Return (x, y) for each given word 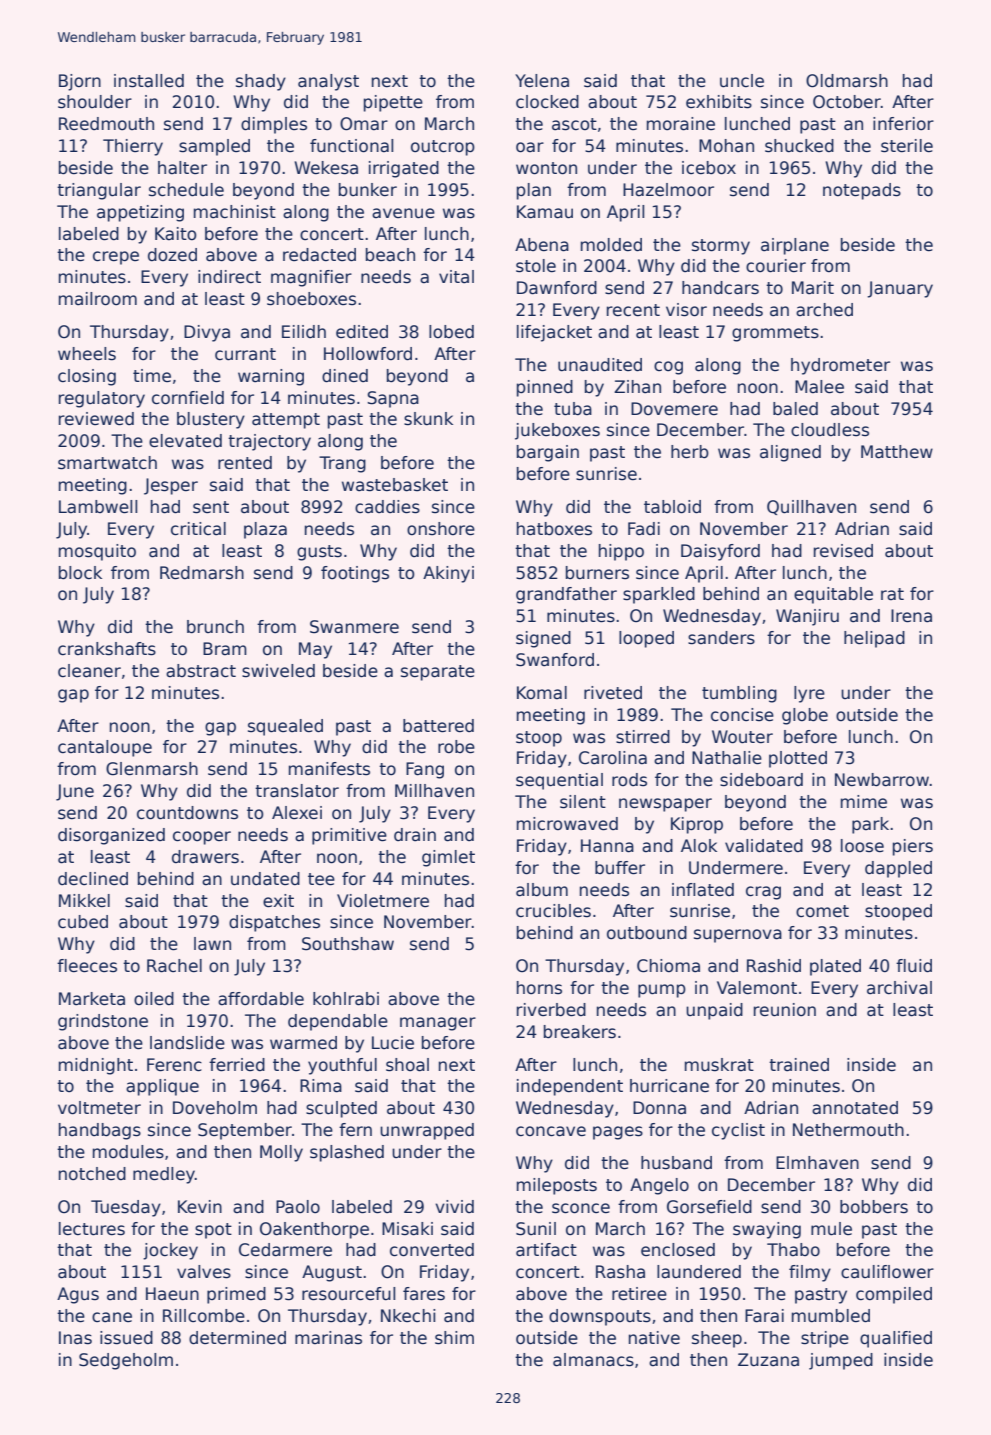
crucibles (553, 911)
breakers (580, 1032)
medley (164, 1175)
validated (764, 846)
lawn (212, 944)
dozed (172, 255)
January (900, 289)
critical (198, 529)
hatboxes (554, 529)
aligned (790, 453)
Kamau (545, 212)
